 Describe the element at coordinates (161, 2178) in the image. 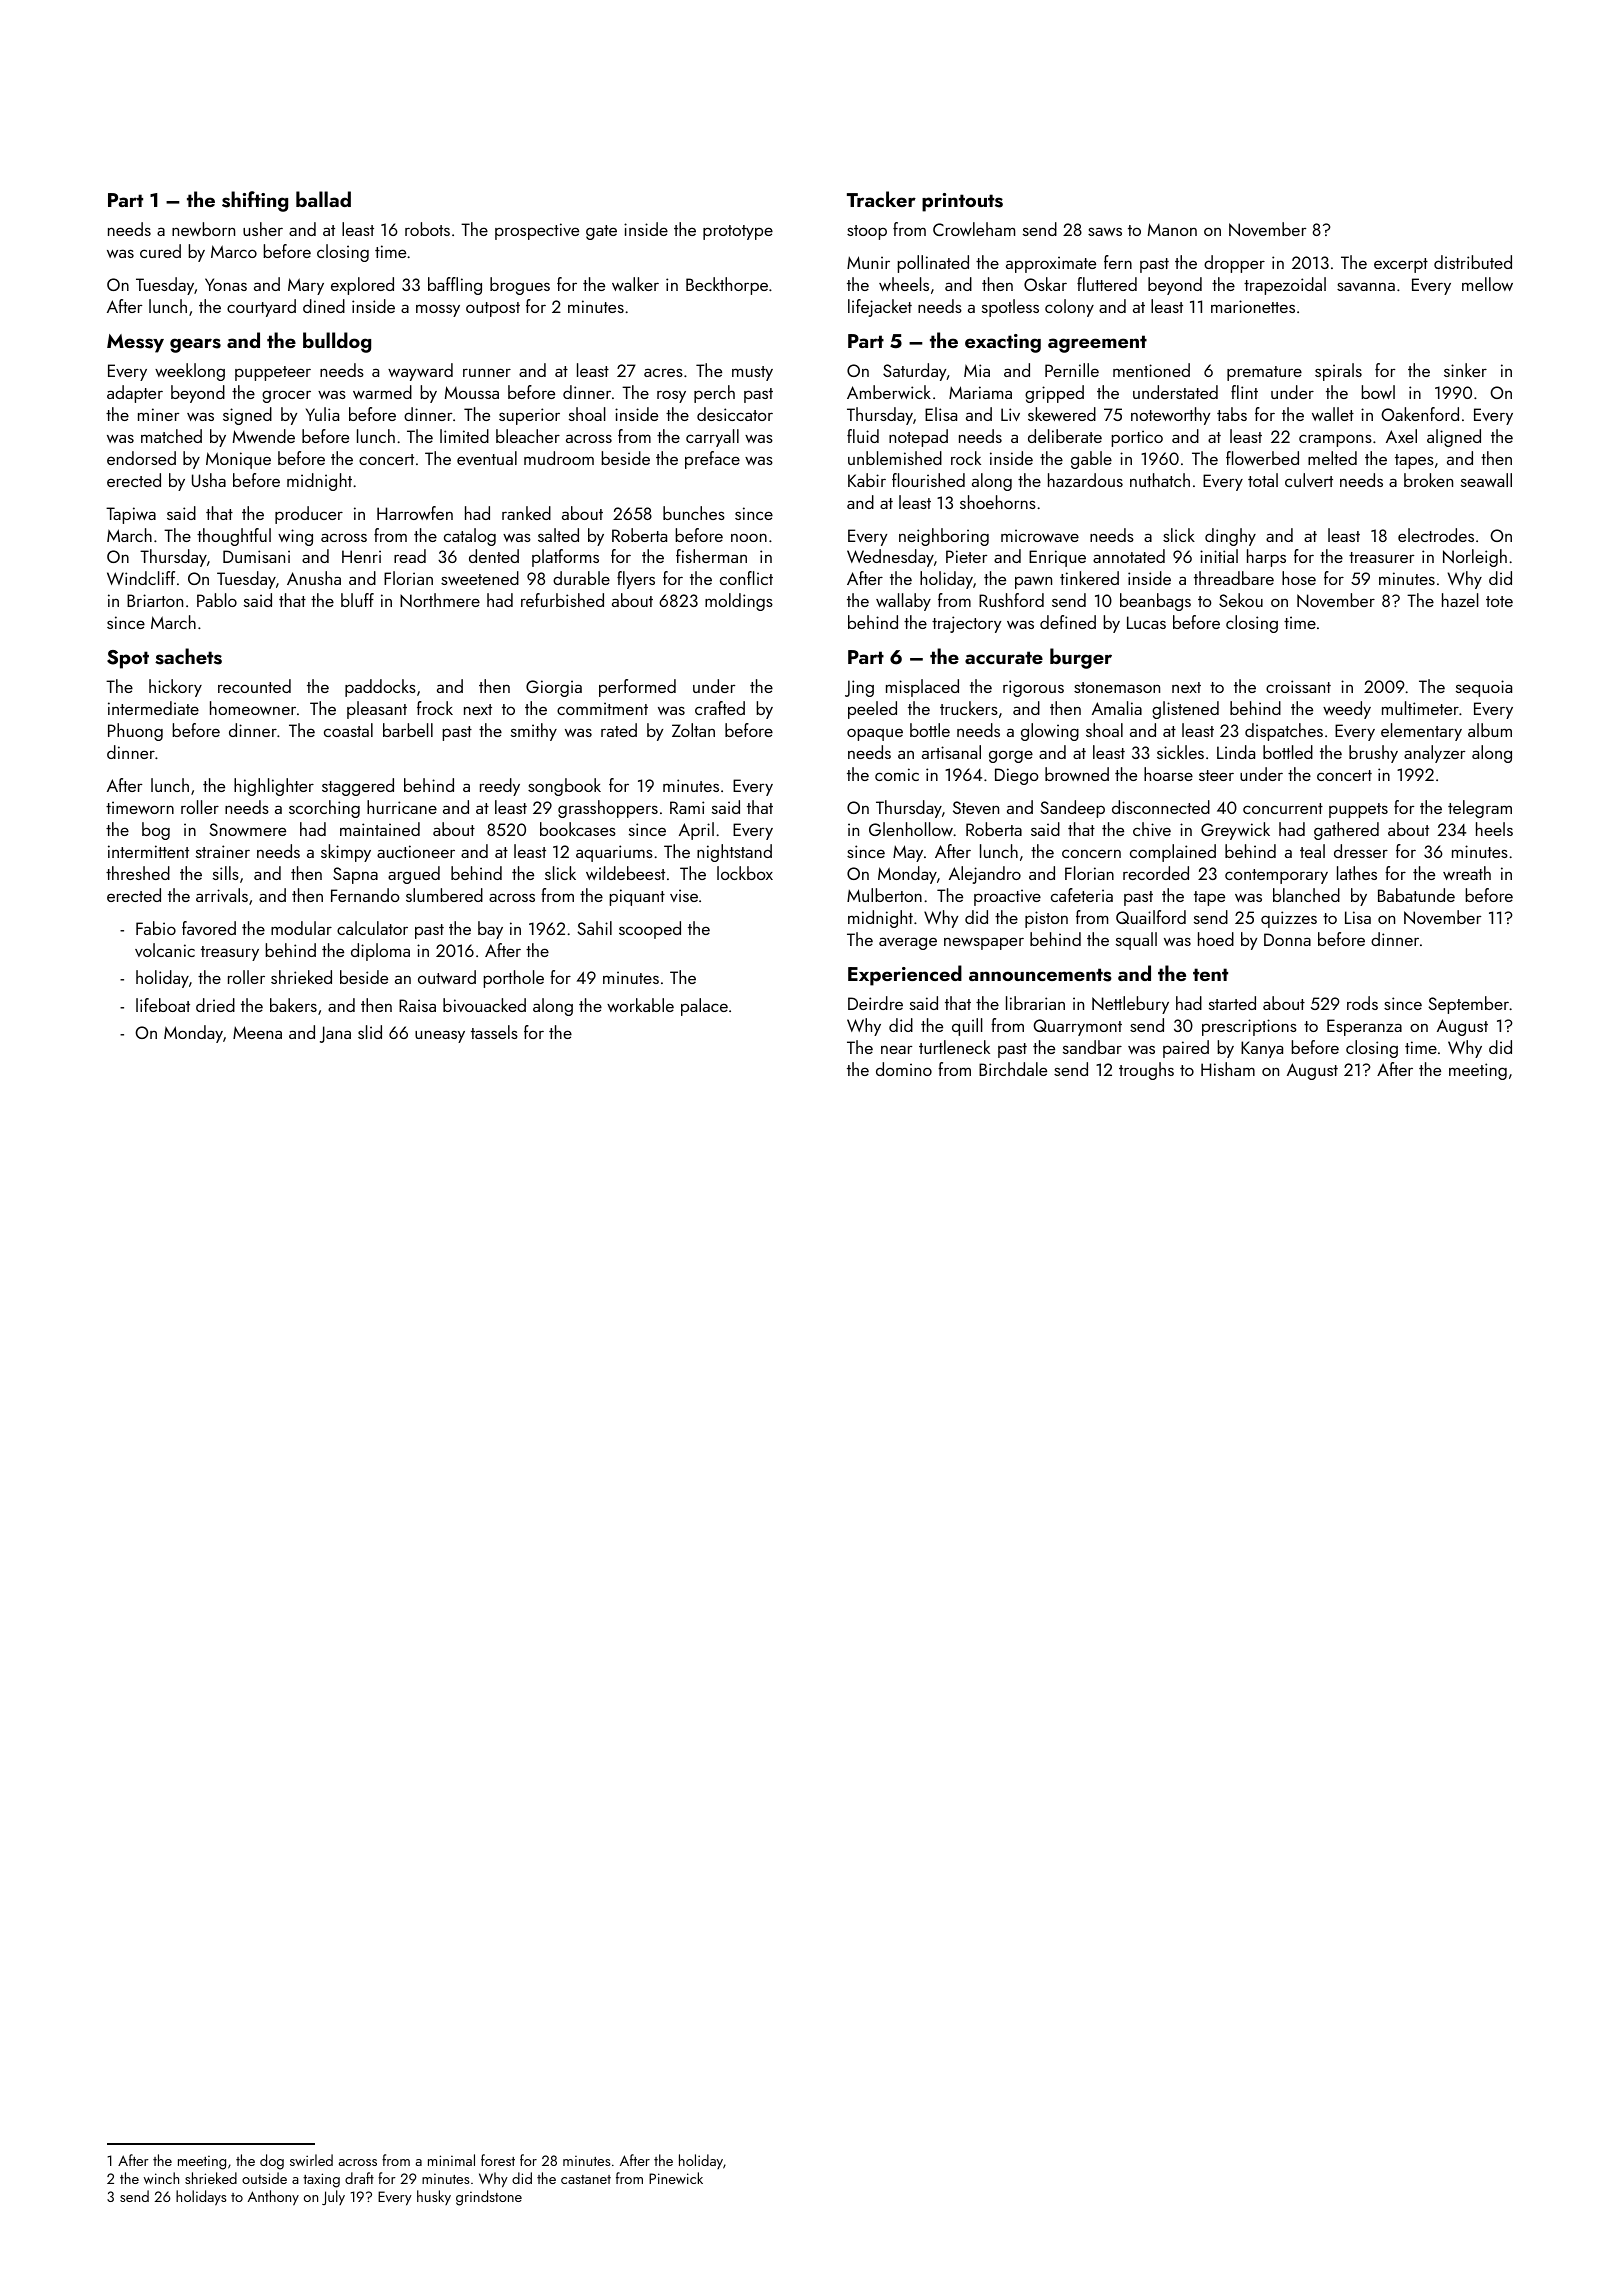

I see `winch` at that location.
